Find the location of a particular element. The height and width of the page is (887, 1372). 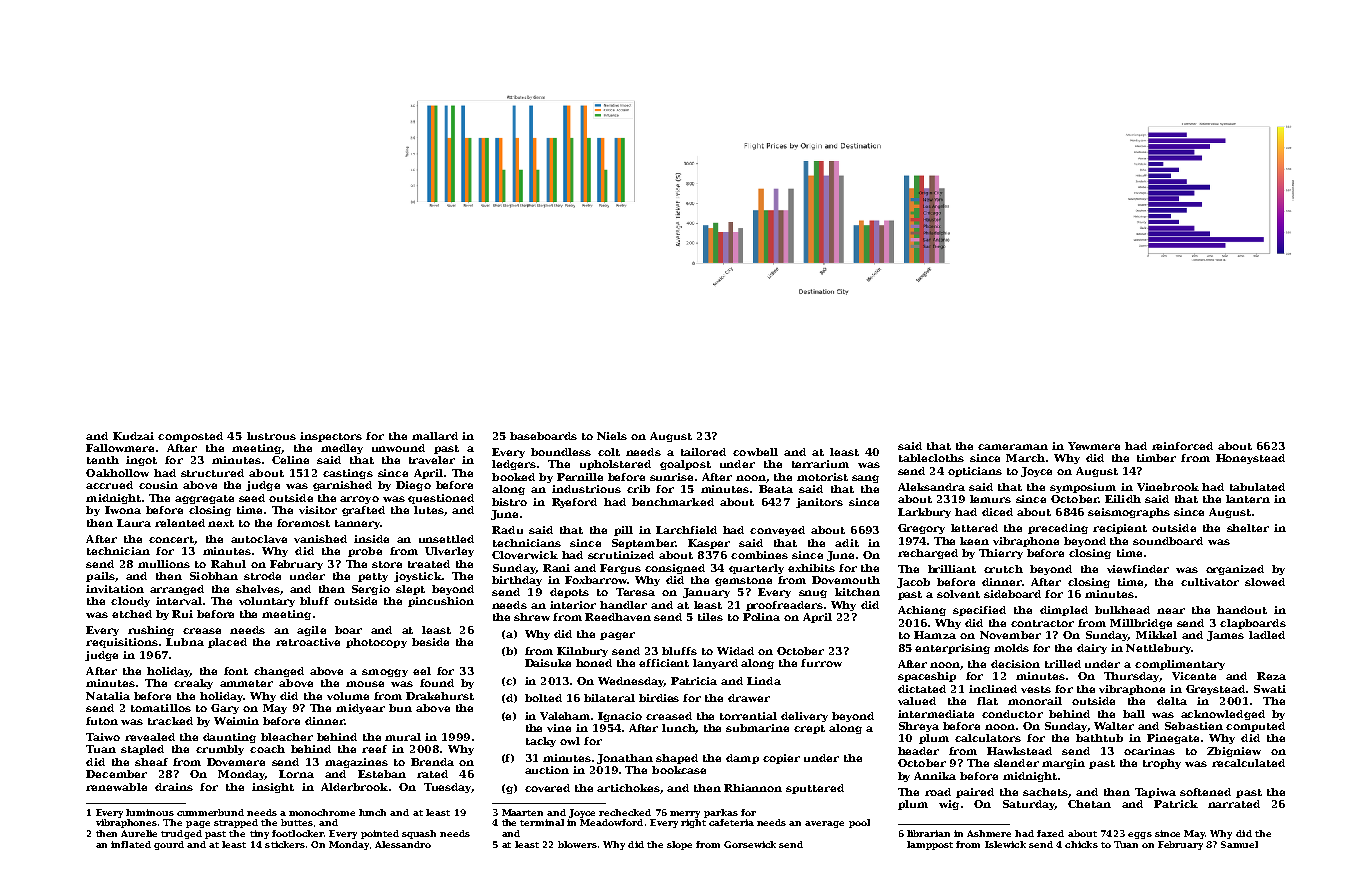

solvent is located at coordinates (958, 594).
